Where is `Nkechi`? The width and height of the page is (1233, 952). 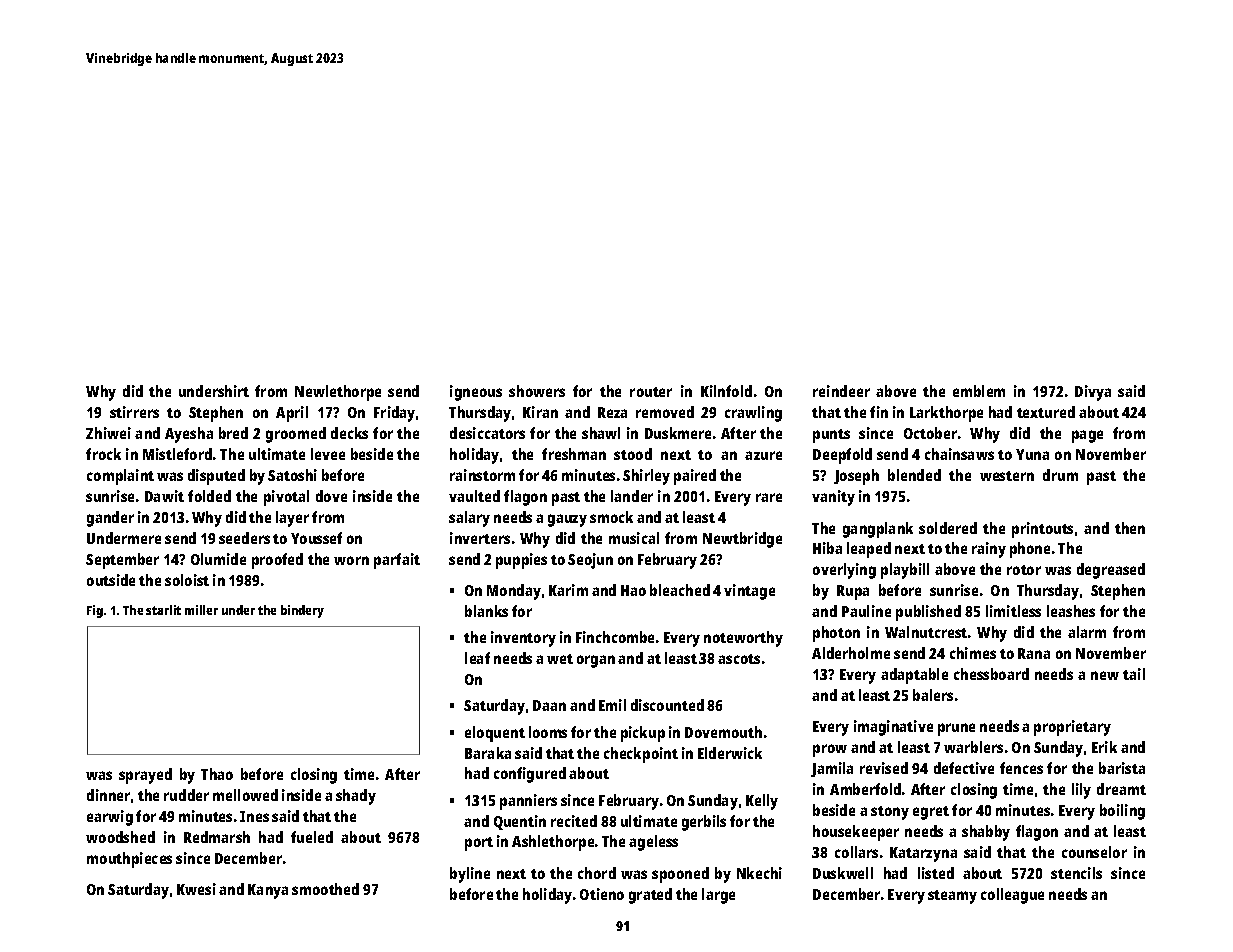 Nkechi is located at coordinates (759, 873).
